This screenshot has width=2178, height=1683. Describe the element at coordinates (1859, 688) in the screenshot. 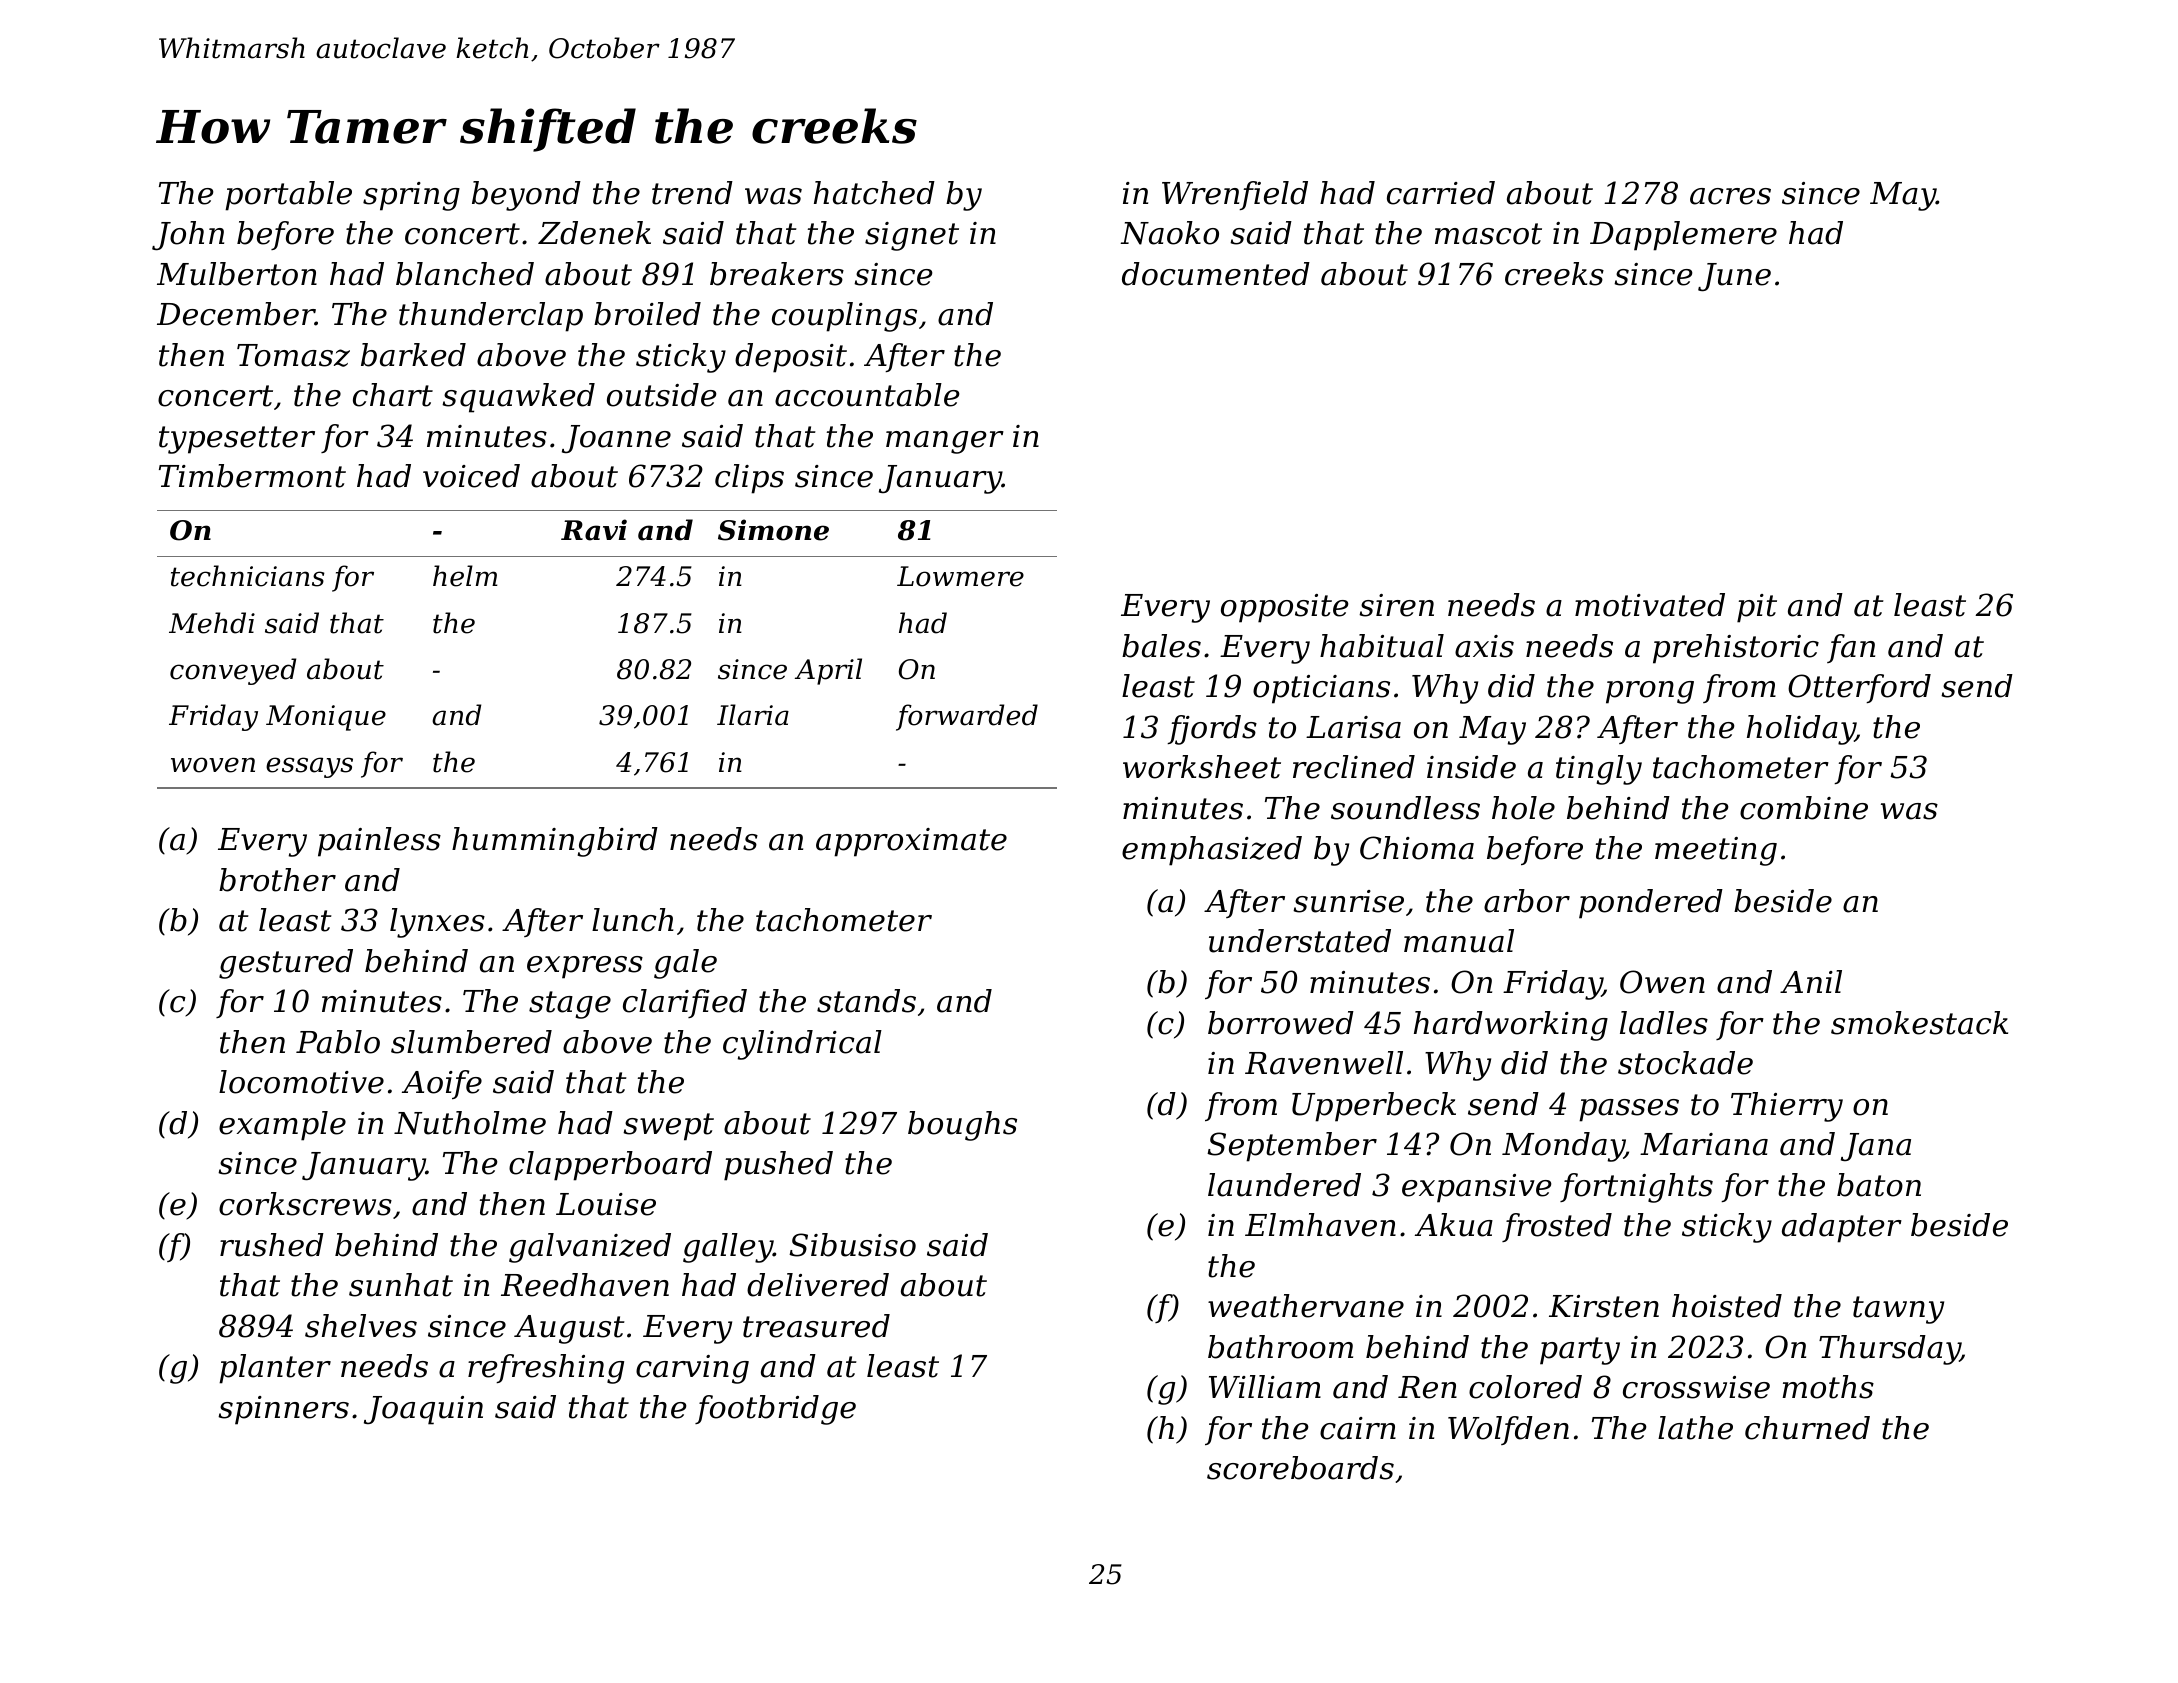

I see `Otterford` at that location.
